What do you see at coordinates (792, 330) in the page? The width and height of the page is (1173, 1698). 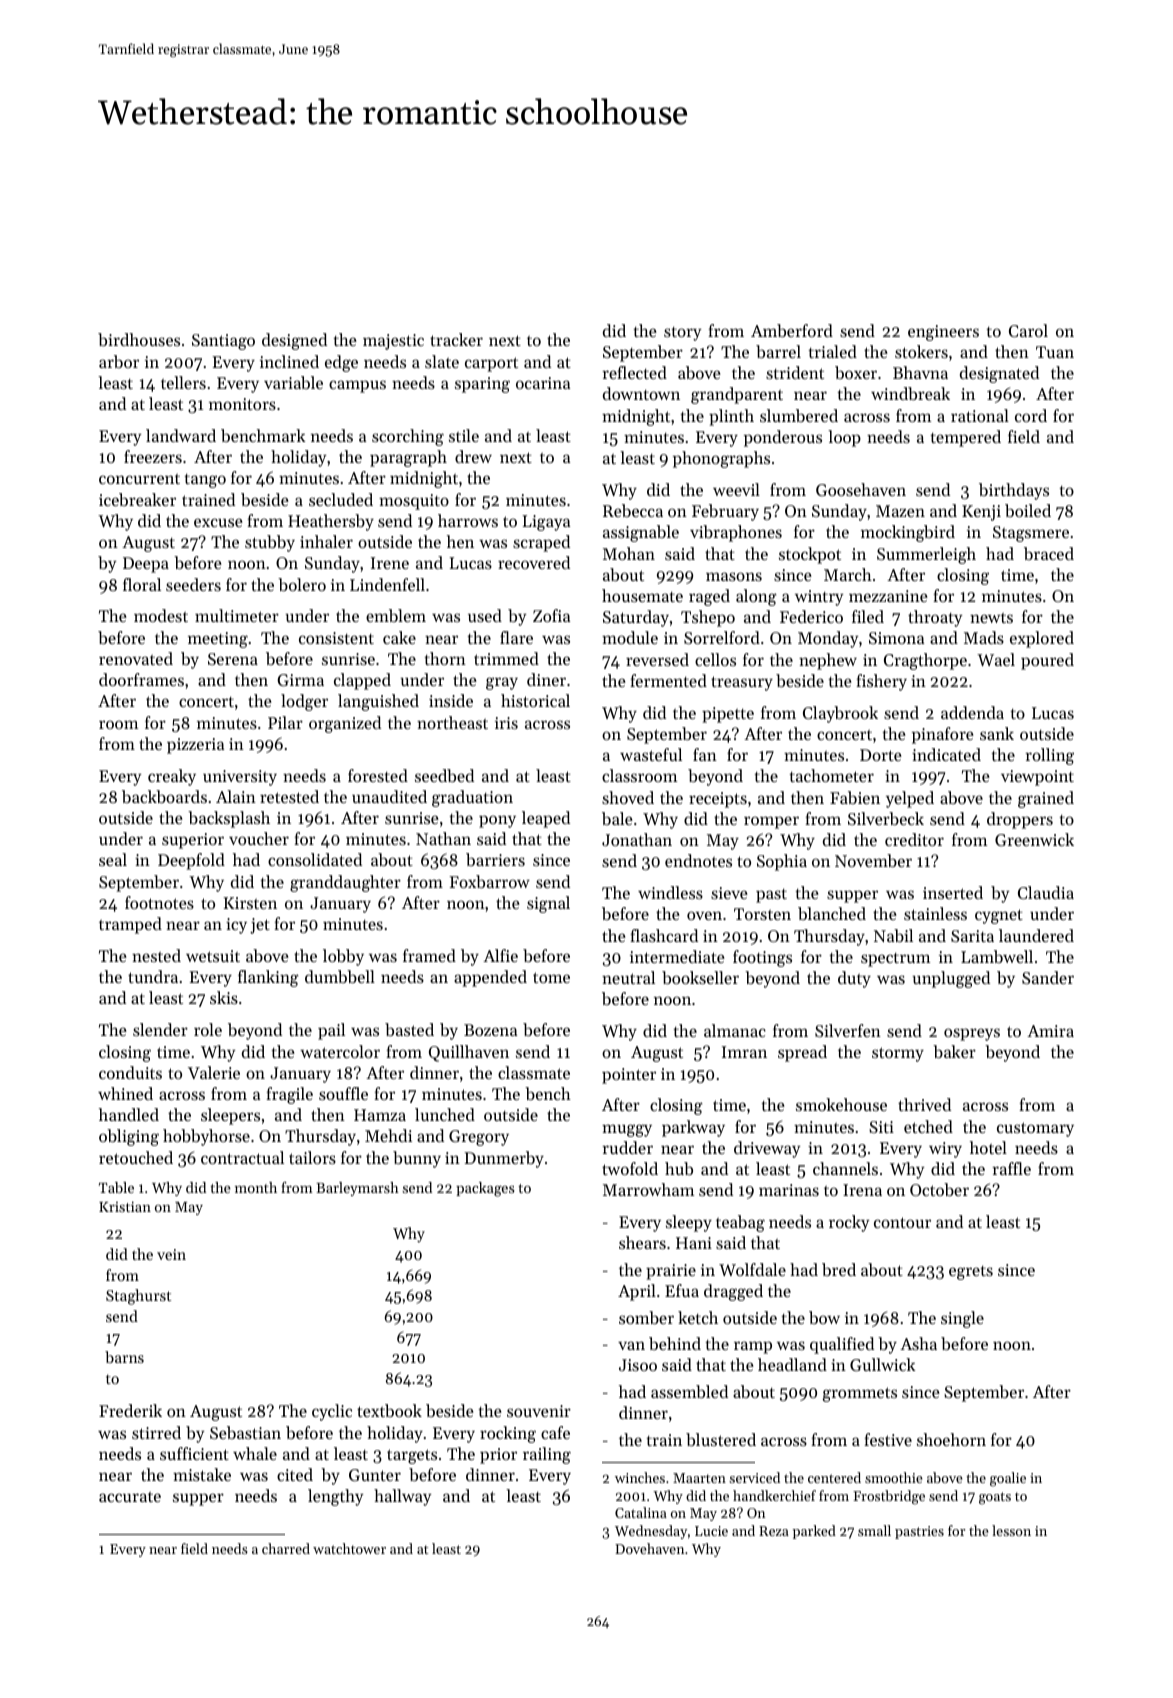 I see `Amberford` at bounding box center [792, 330].
